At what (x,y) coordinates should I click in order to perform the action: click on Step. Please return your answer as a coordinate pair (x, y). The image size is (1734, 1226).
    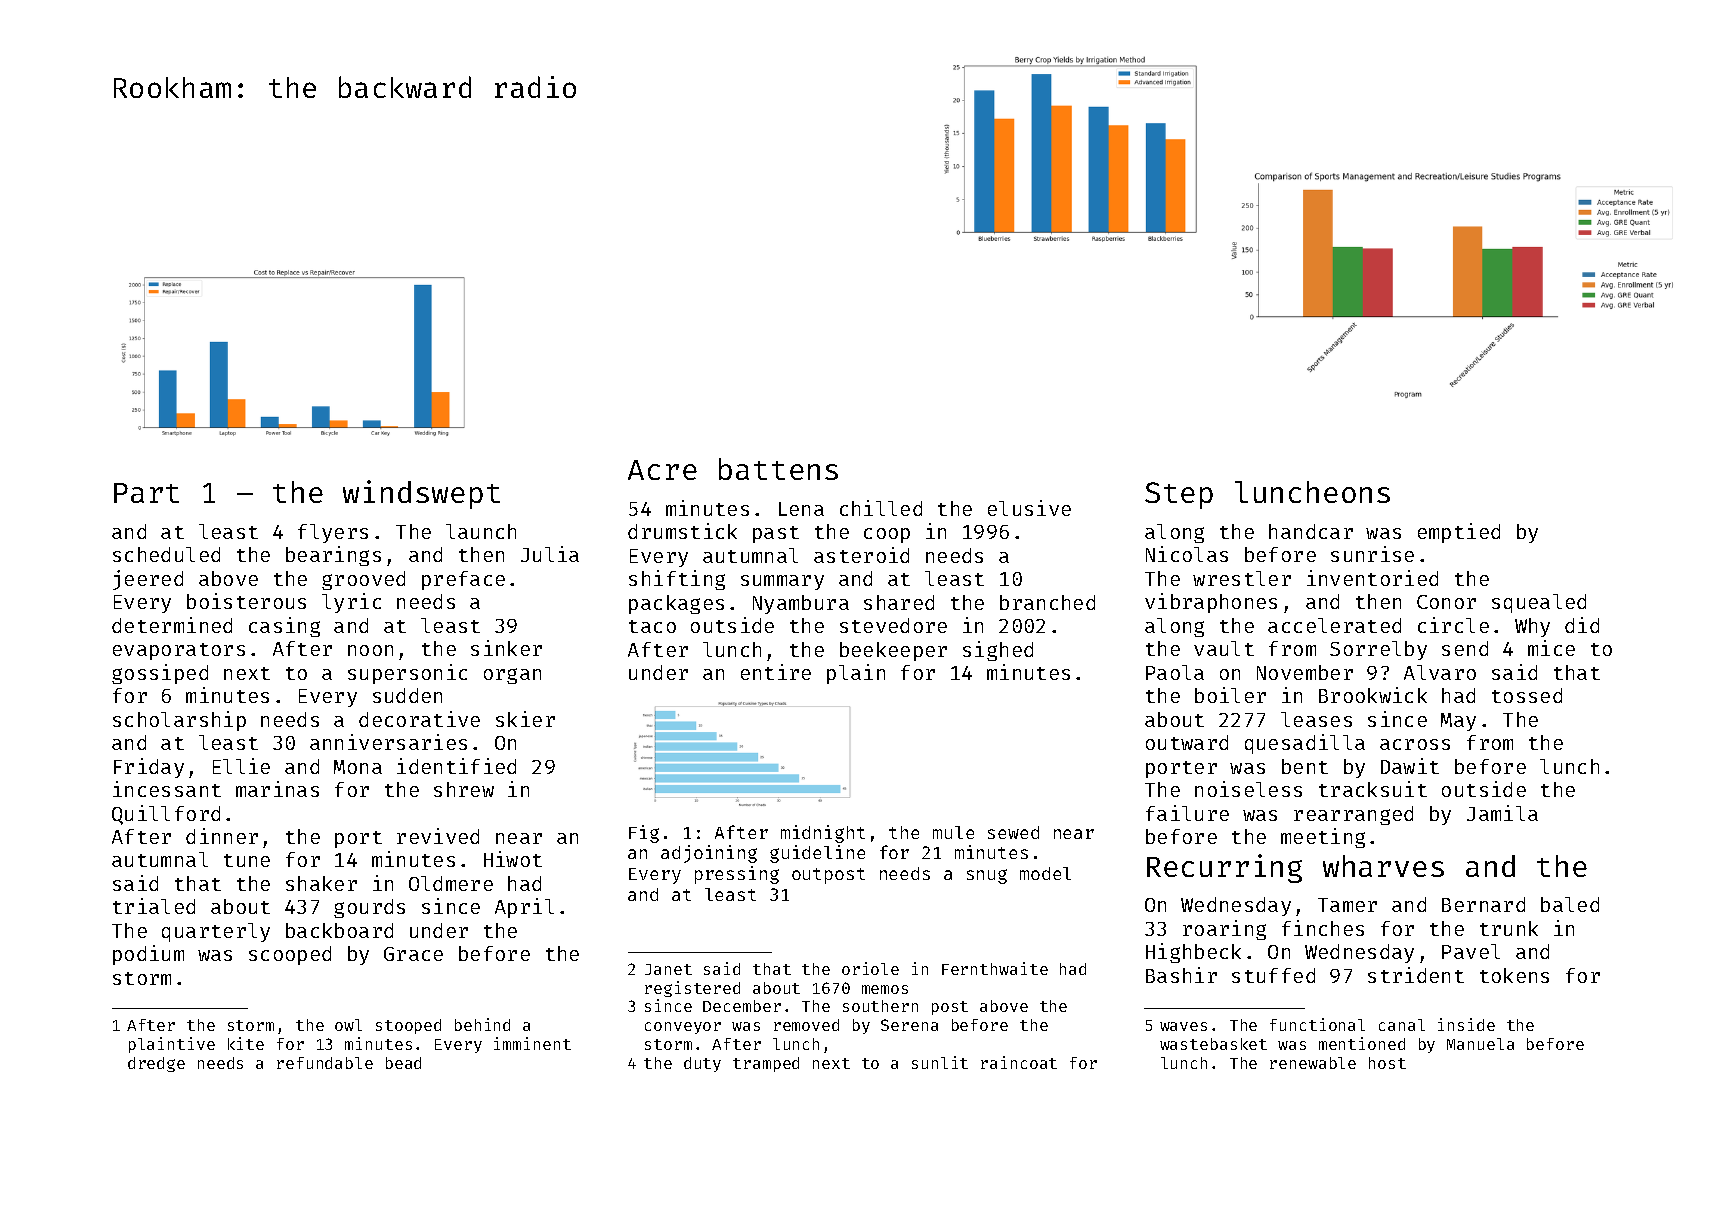
    Looking at the image, I should click on (1179, 495).
